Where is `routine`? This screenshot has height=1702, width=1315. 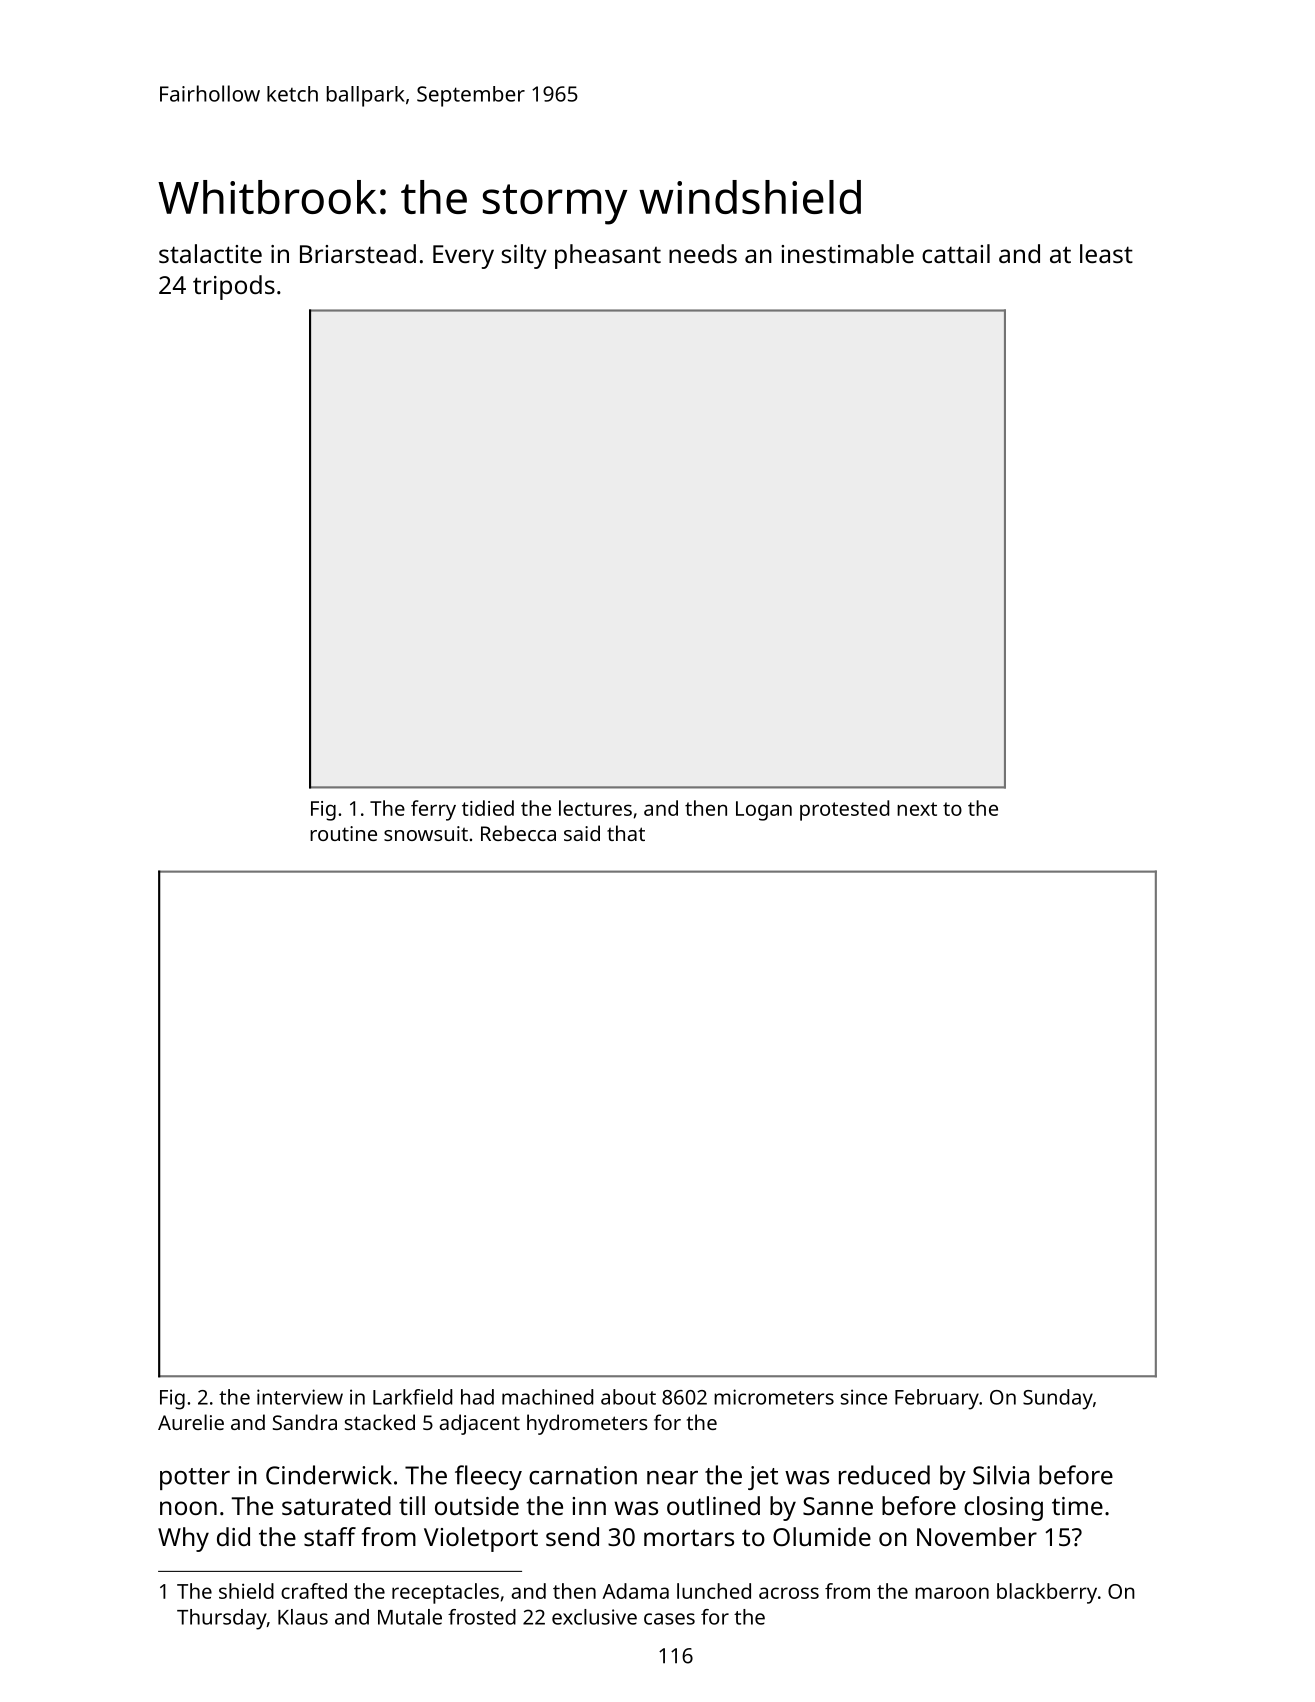 routine is located at coordinates (343, 833).
